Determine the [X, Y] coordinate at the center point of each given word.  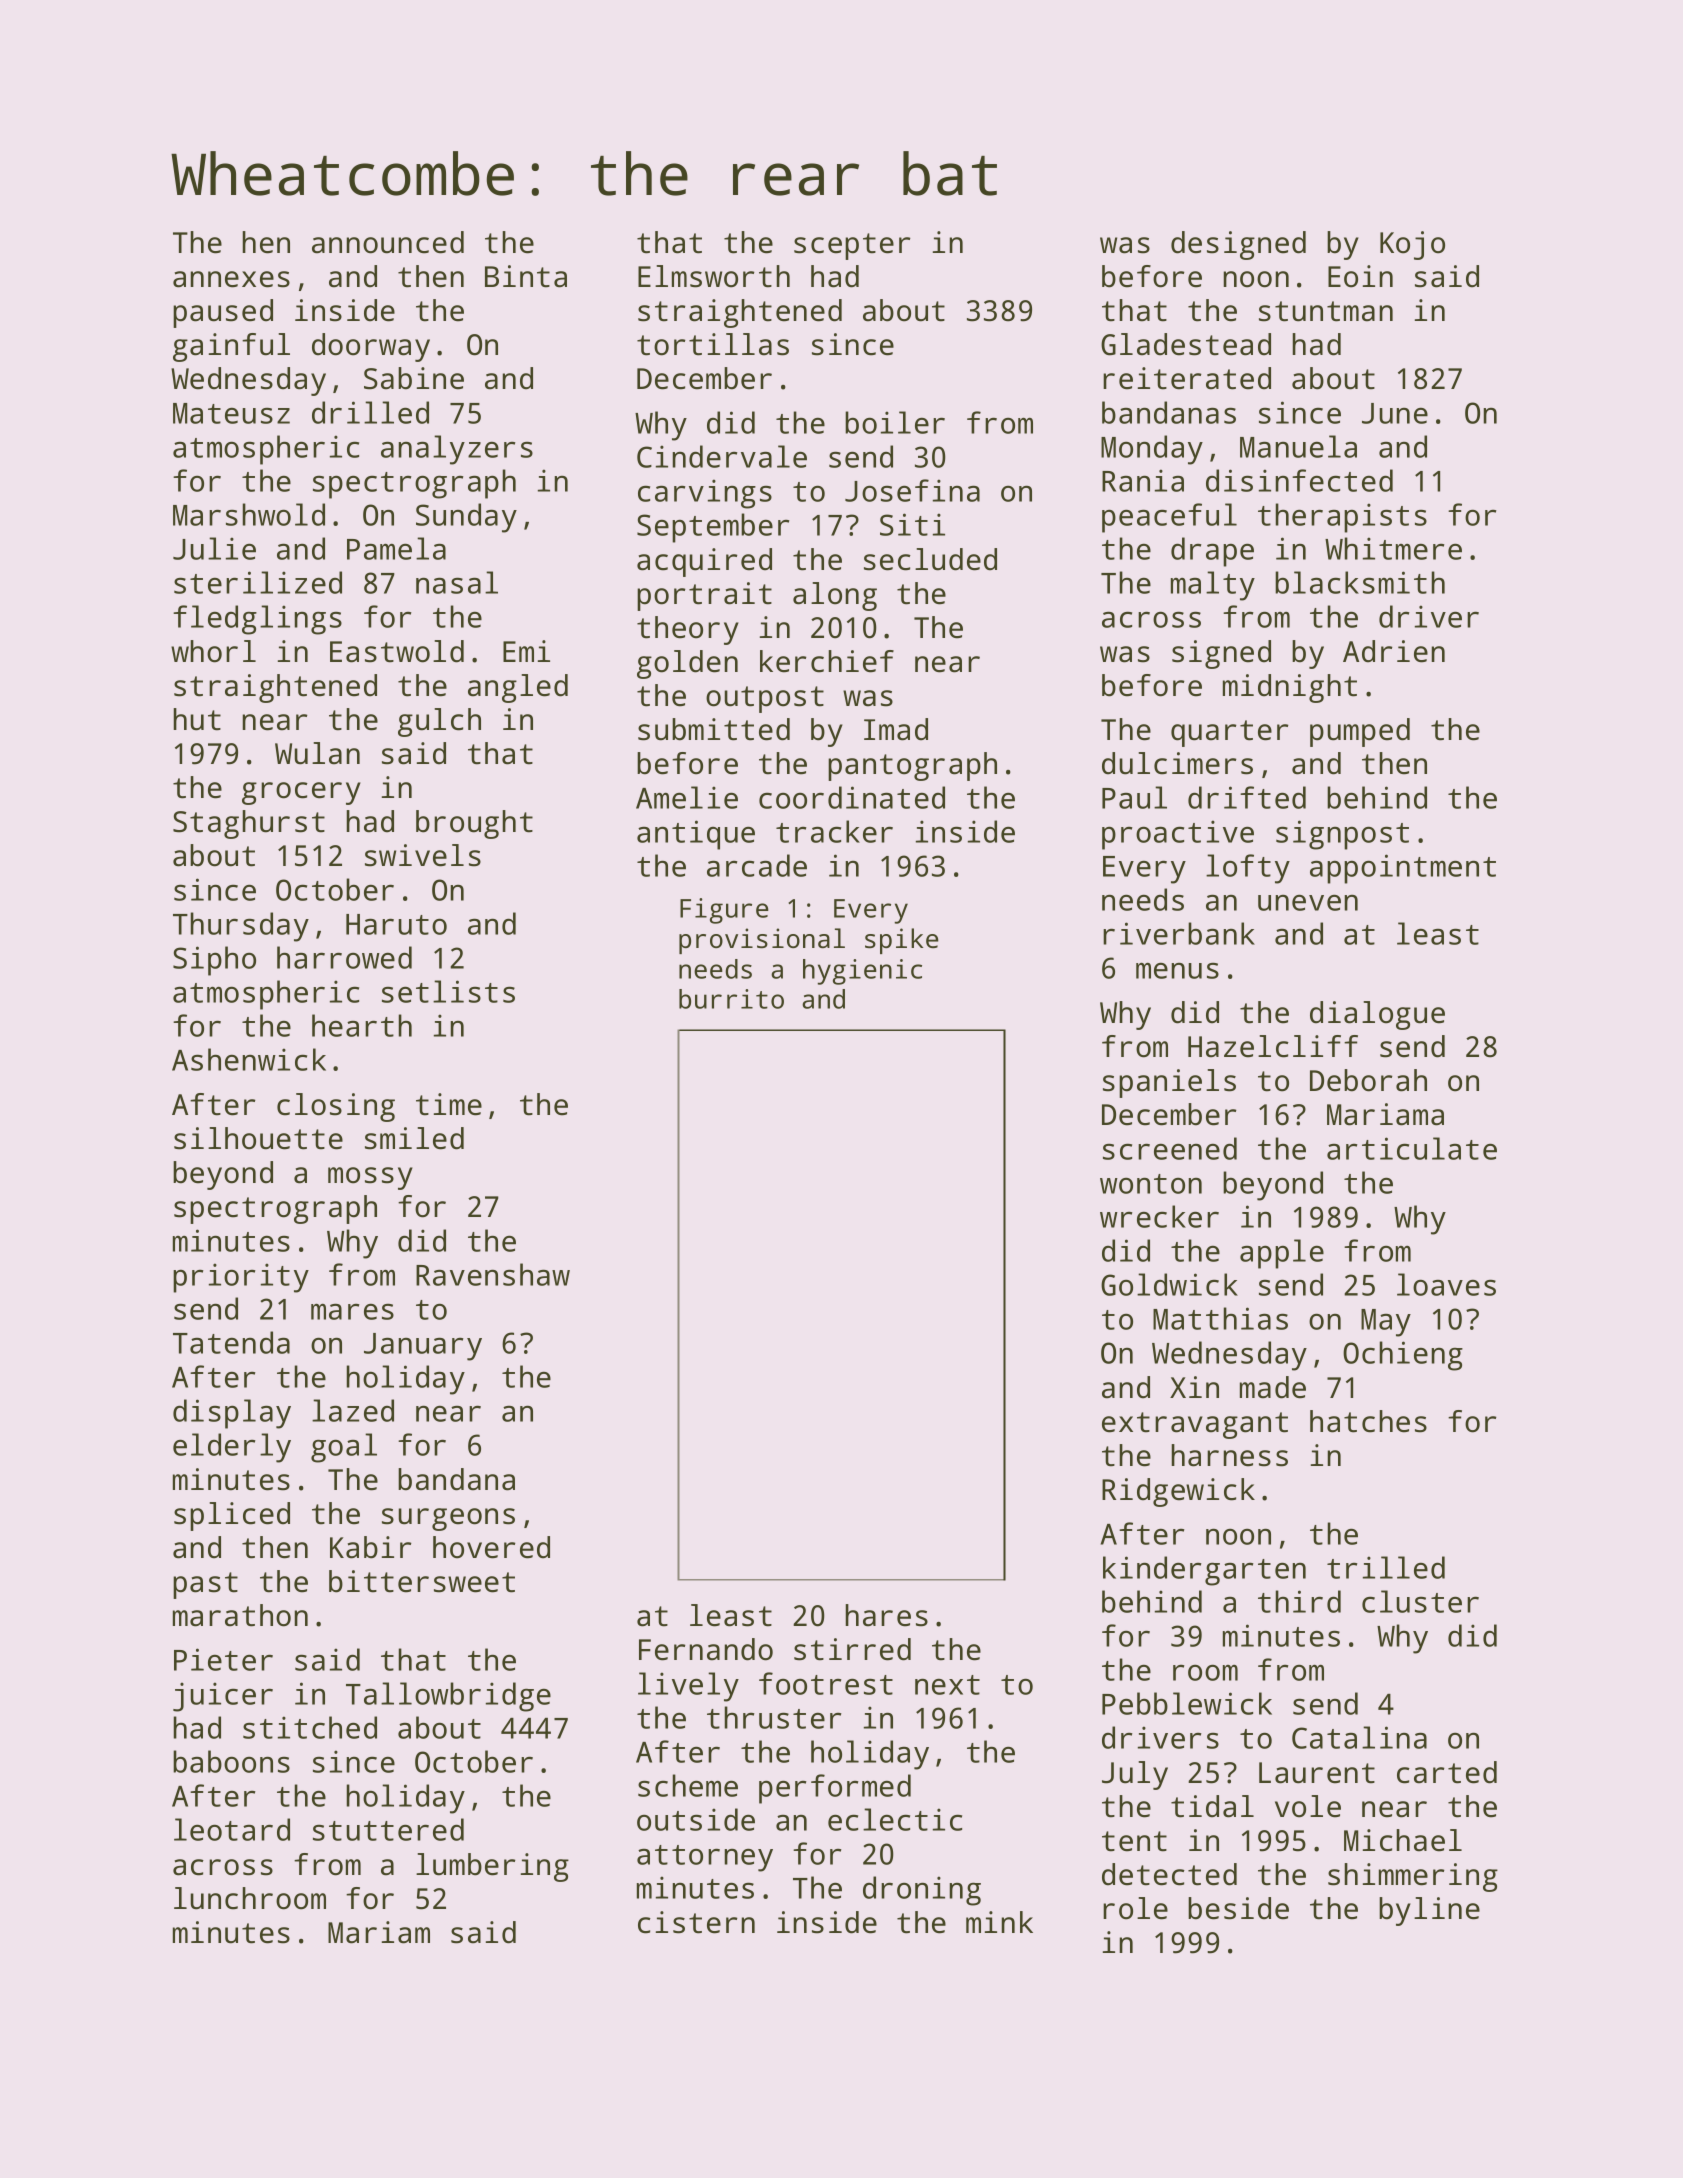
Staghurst [249, 824]
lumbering [492, 1867]
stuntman [1326, 311]
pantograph [912, 766]
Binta [526, 276]
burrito [731, 999]
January [423, 1347]
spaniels [1169, 1083]
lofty [1248, 869]
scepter [852, 246]
